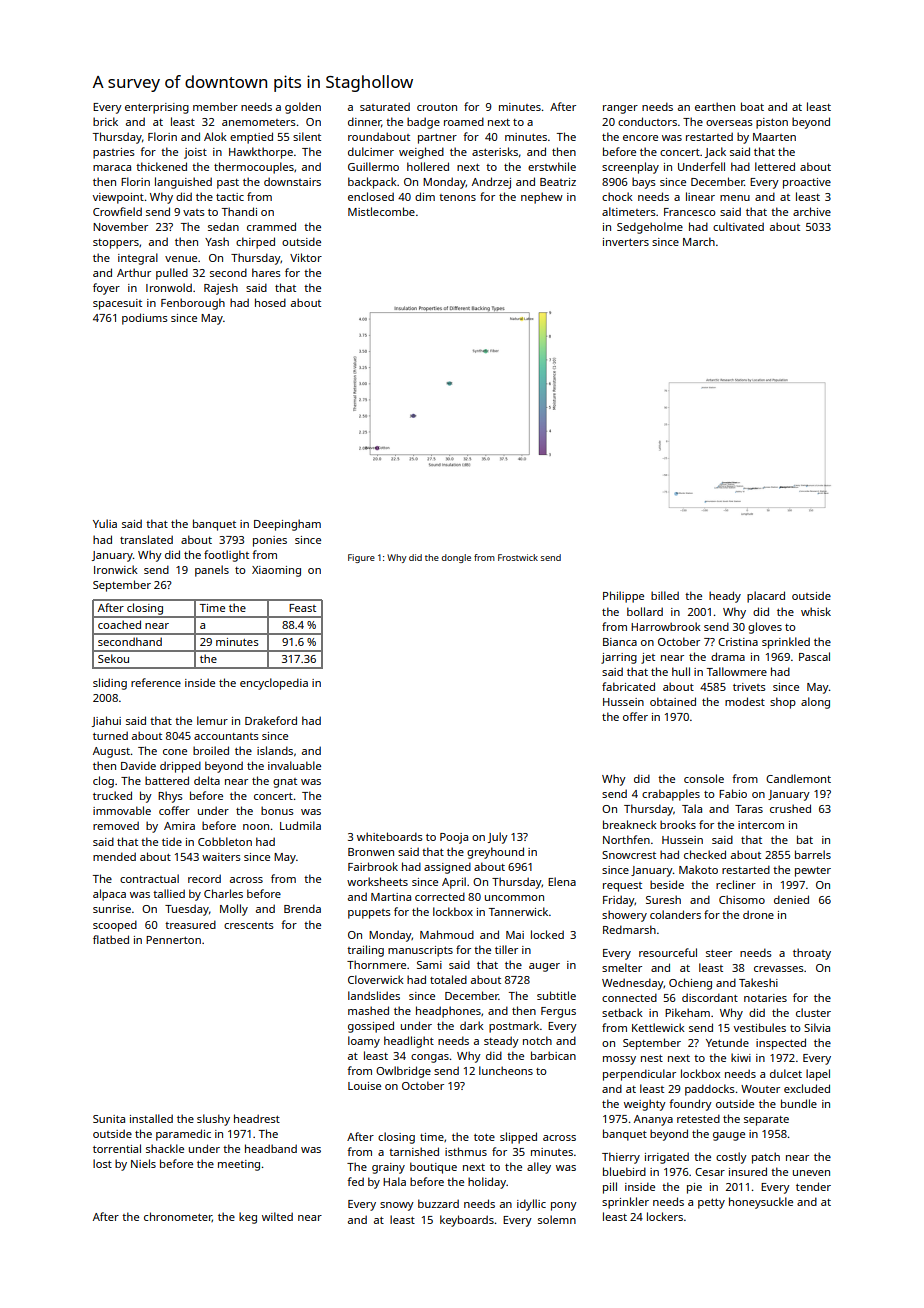 This screenshot has height=1308, width=924. I want to click on inverters, so click(626, 242).
